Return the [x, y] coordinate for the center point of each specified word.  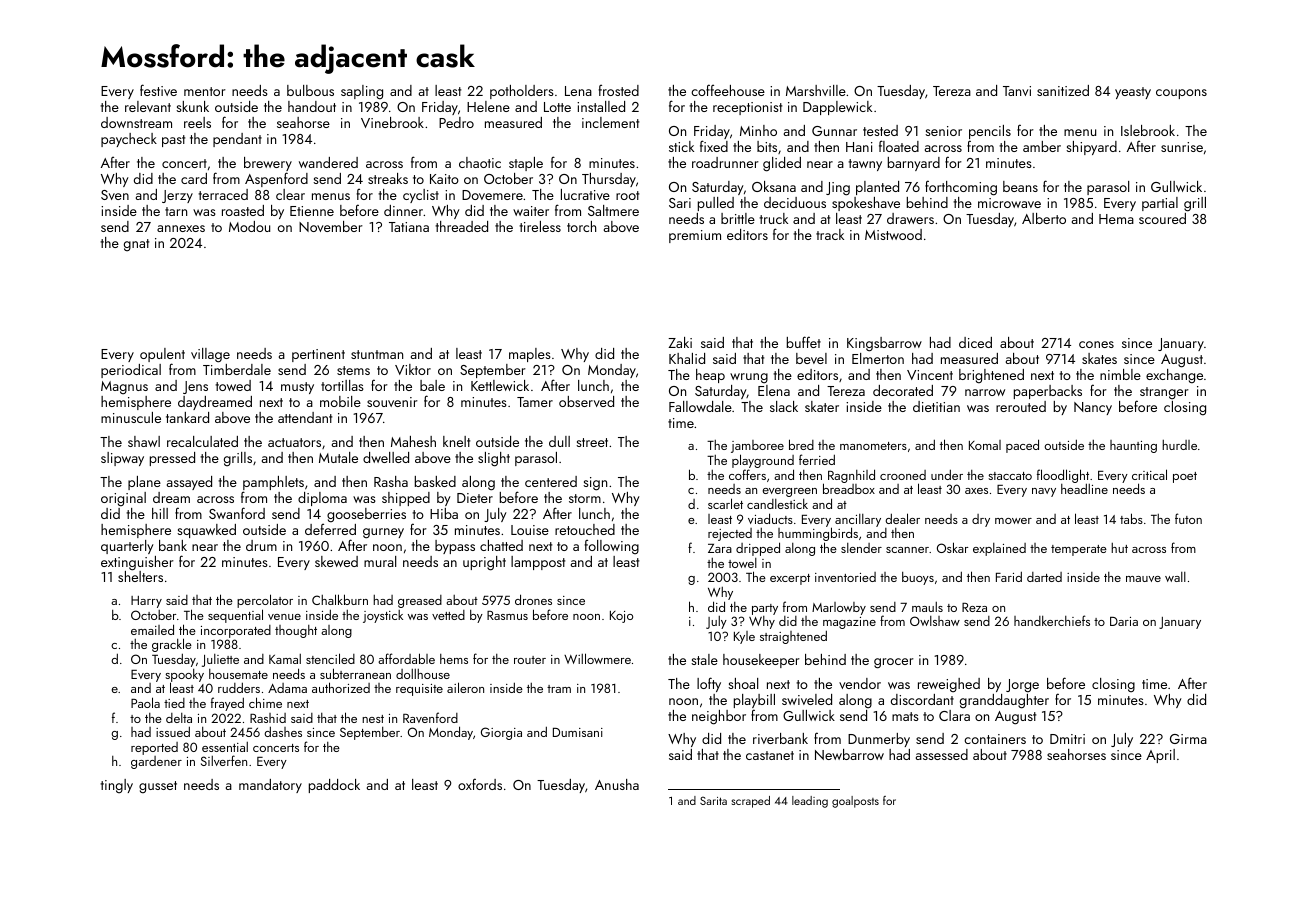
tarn [176, 211]
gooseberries [366, 515]
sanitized [1063, 90]
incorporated [236, 631]
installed [601, 106]
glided [782, 164]
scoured [1162, 218]
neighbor [719, 717]
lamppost [538, 563]
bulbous [310, 90]
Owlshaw [935, 621]
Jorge [1022, 686]
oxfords [480, 784]
